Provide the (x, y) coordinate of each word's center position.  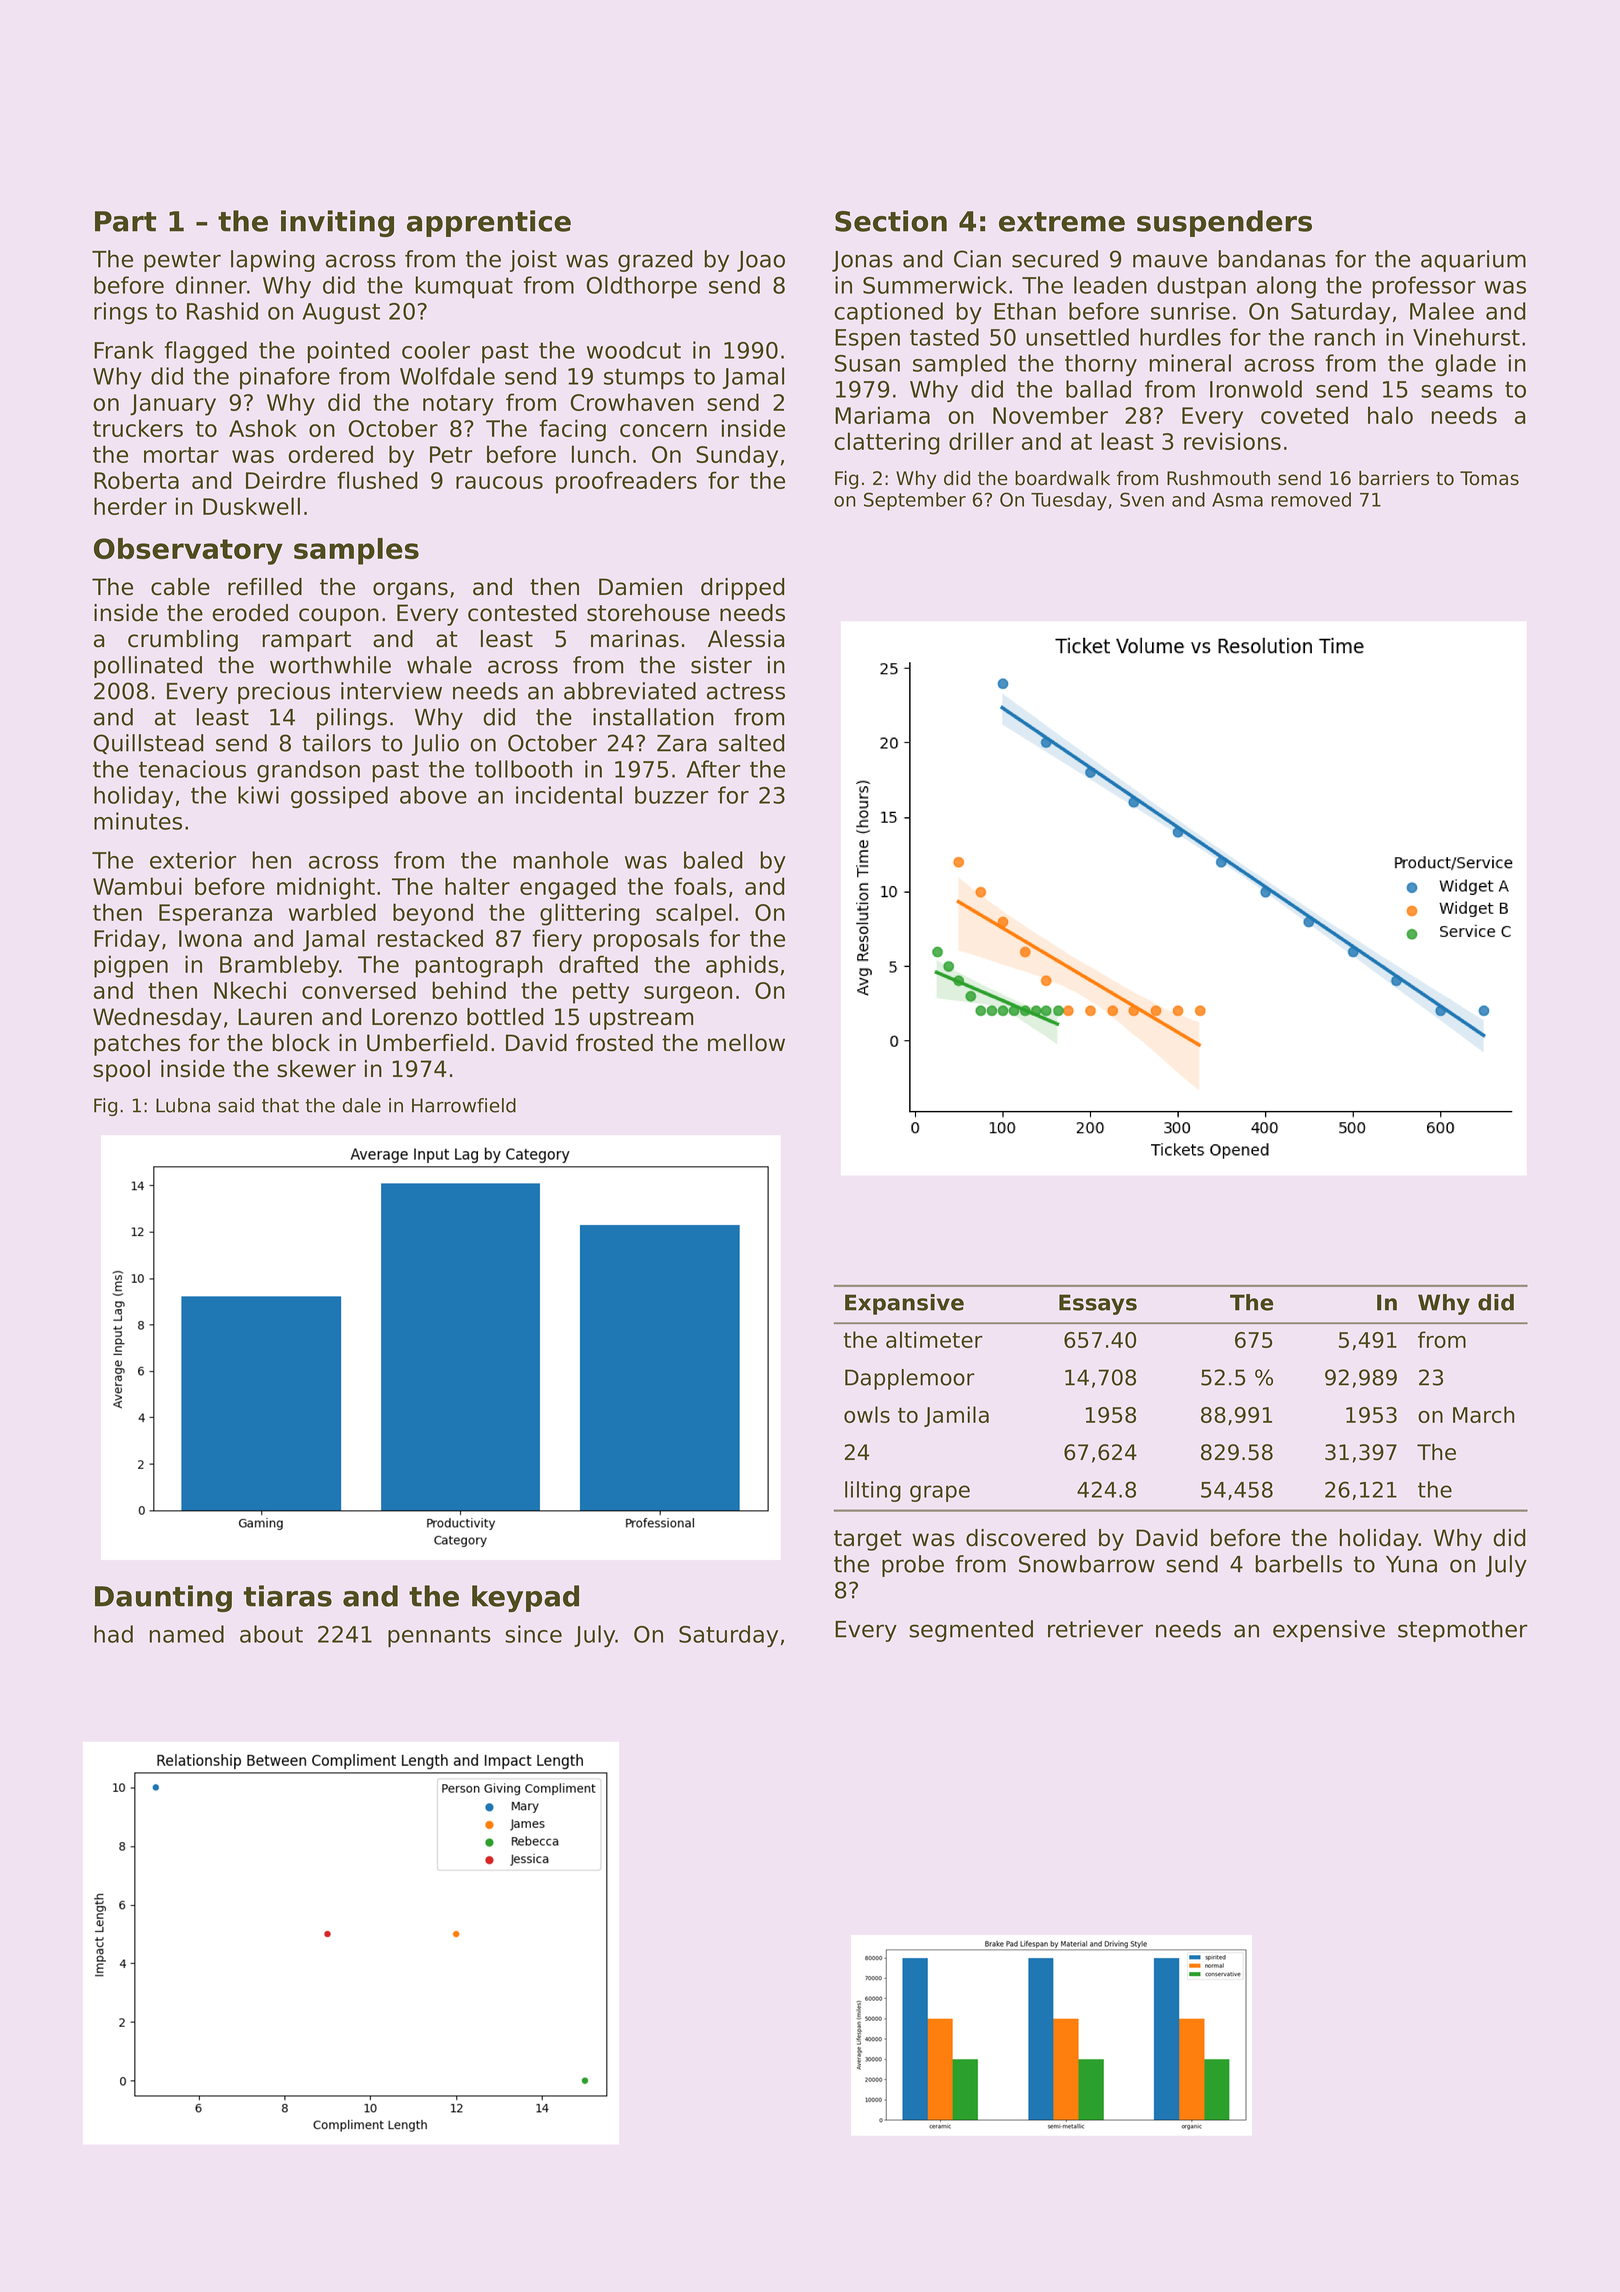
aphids (742, 966)
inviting (337, 223)
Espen (867, 339)
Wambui (137, 886)
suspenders (1224, 223)
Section (891, 221)
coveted (1304, 415)
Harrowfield (464, 1105)
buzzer (671, 795)
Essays (1098, 1304)
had (113, 1634)
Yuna (1411, 1564)
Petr (451, 454)
